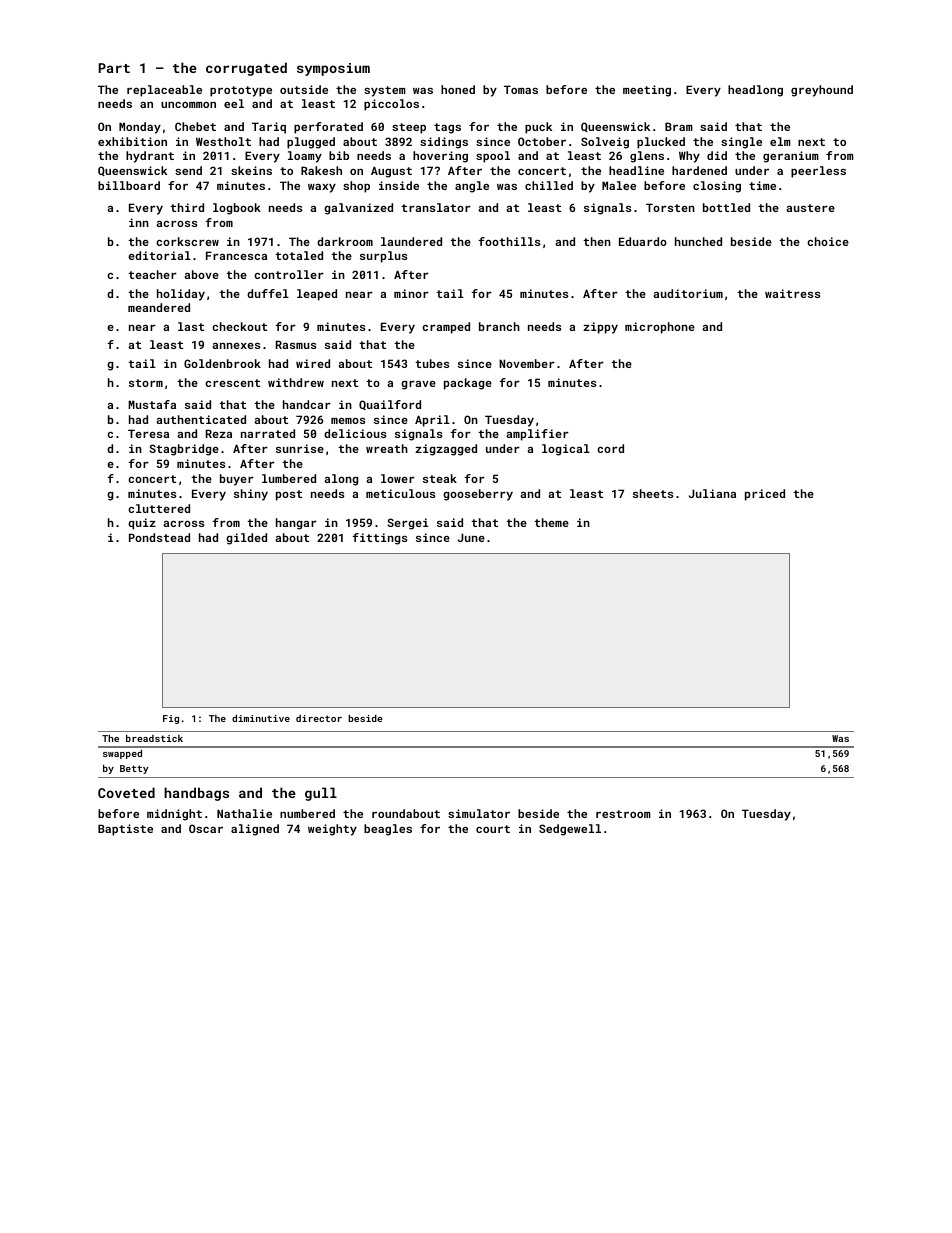 The image size is (952, 1233). Describe the element at coordinates (818, 172) in the screenshot. I see `peerless` at that location.
